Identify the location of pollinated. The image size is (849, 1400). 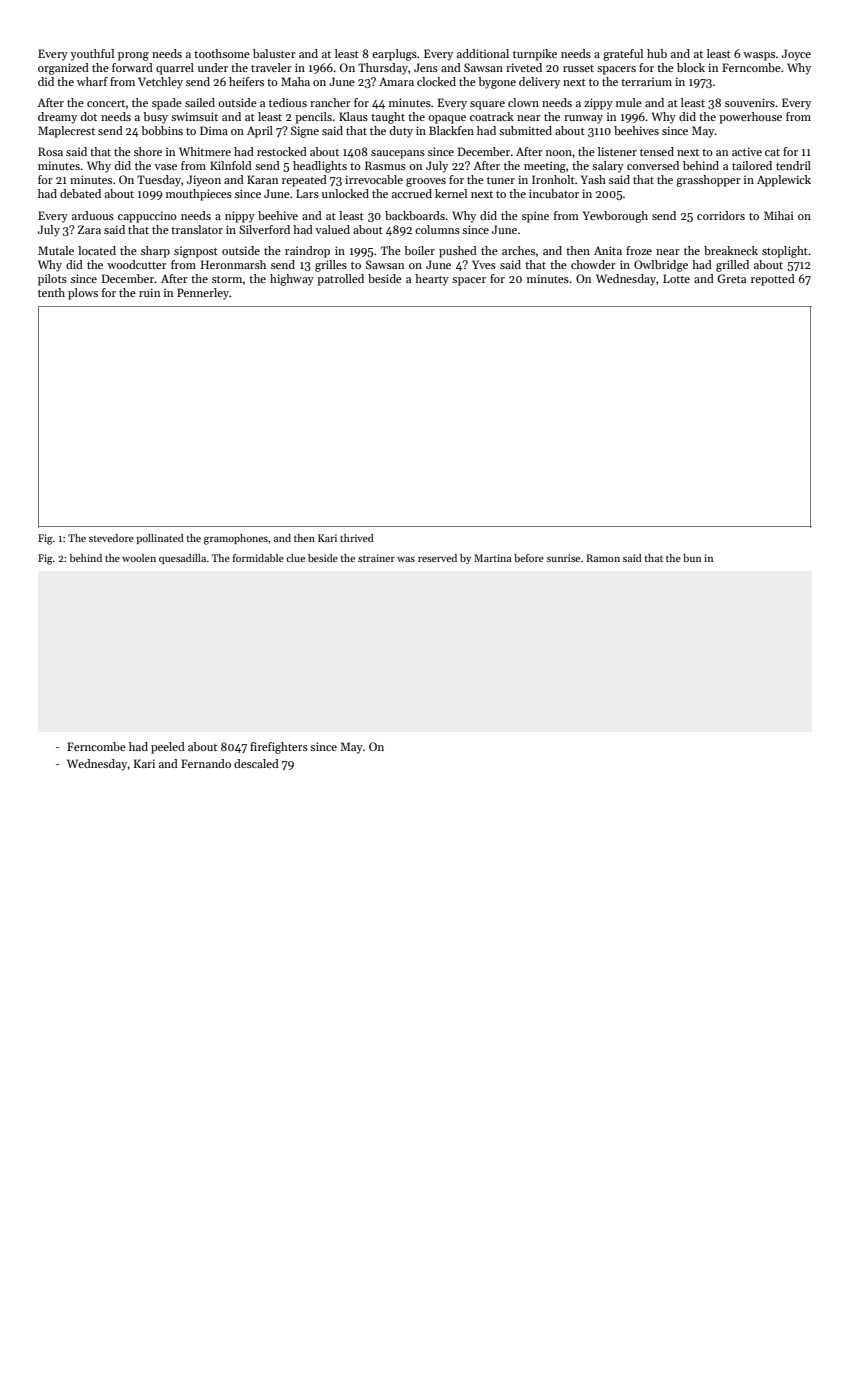
(160, 539).
